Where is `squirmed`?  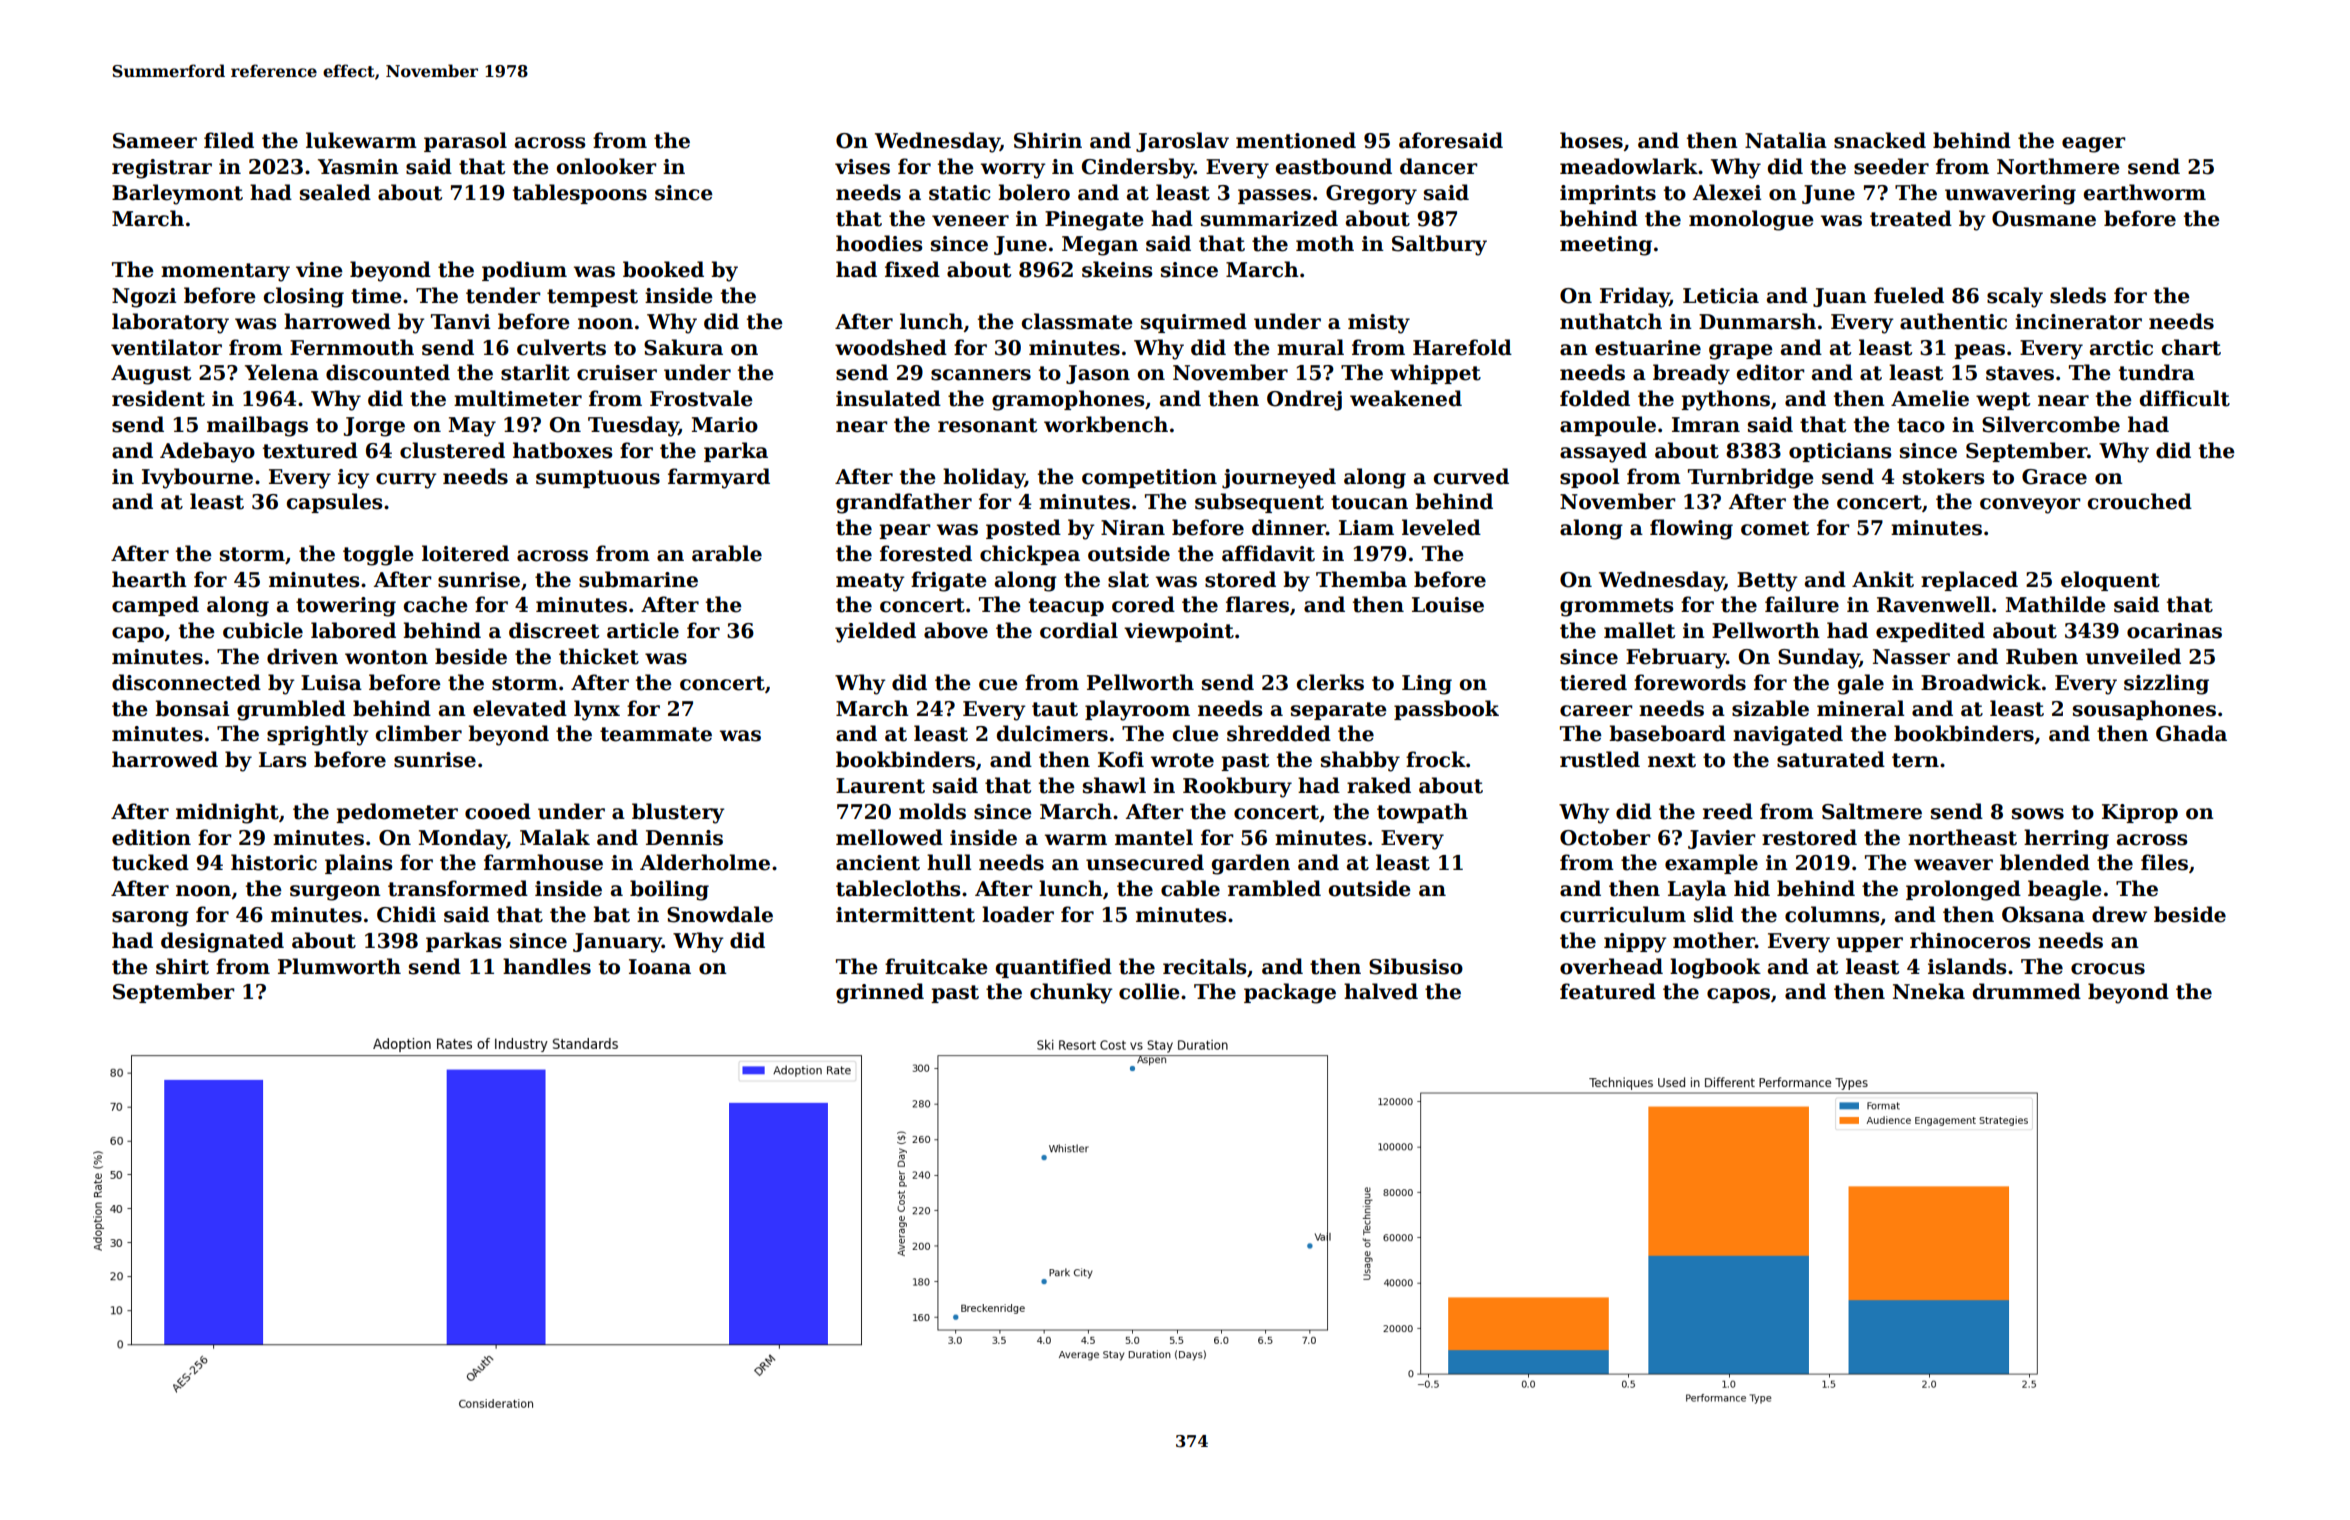
squirmed is located at coordinates (1194, 323).
